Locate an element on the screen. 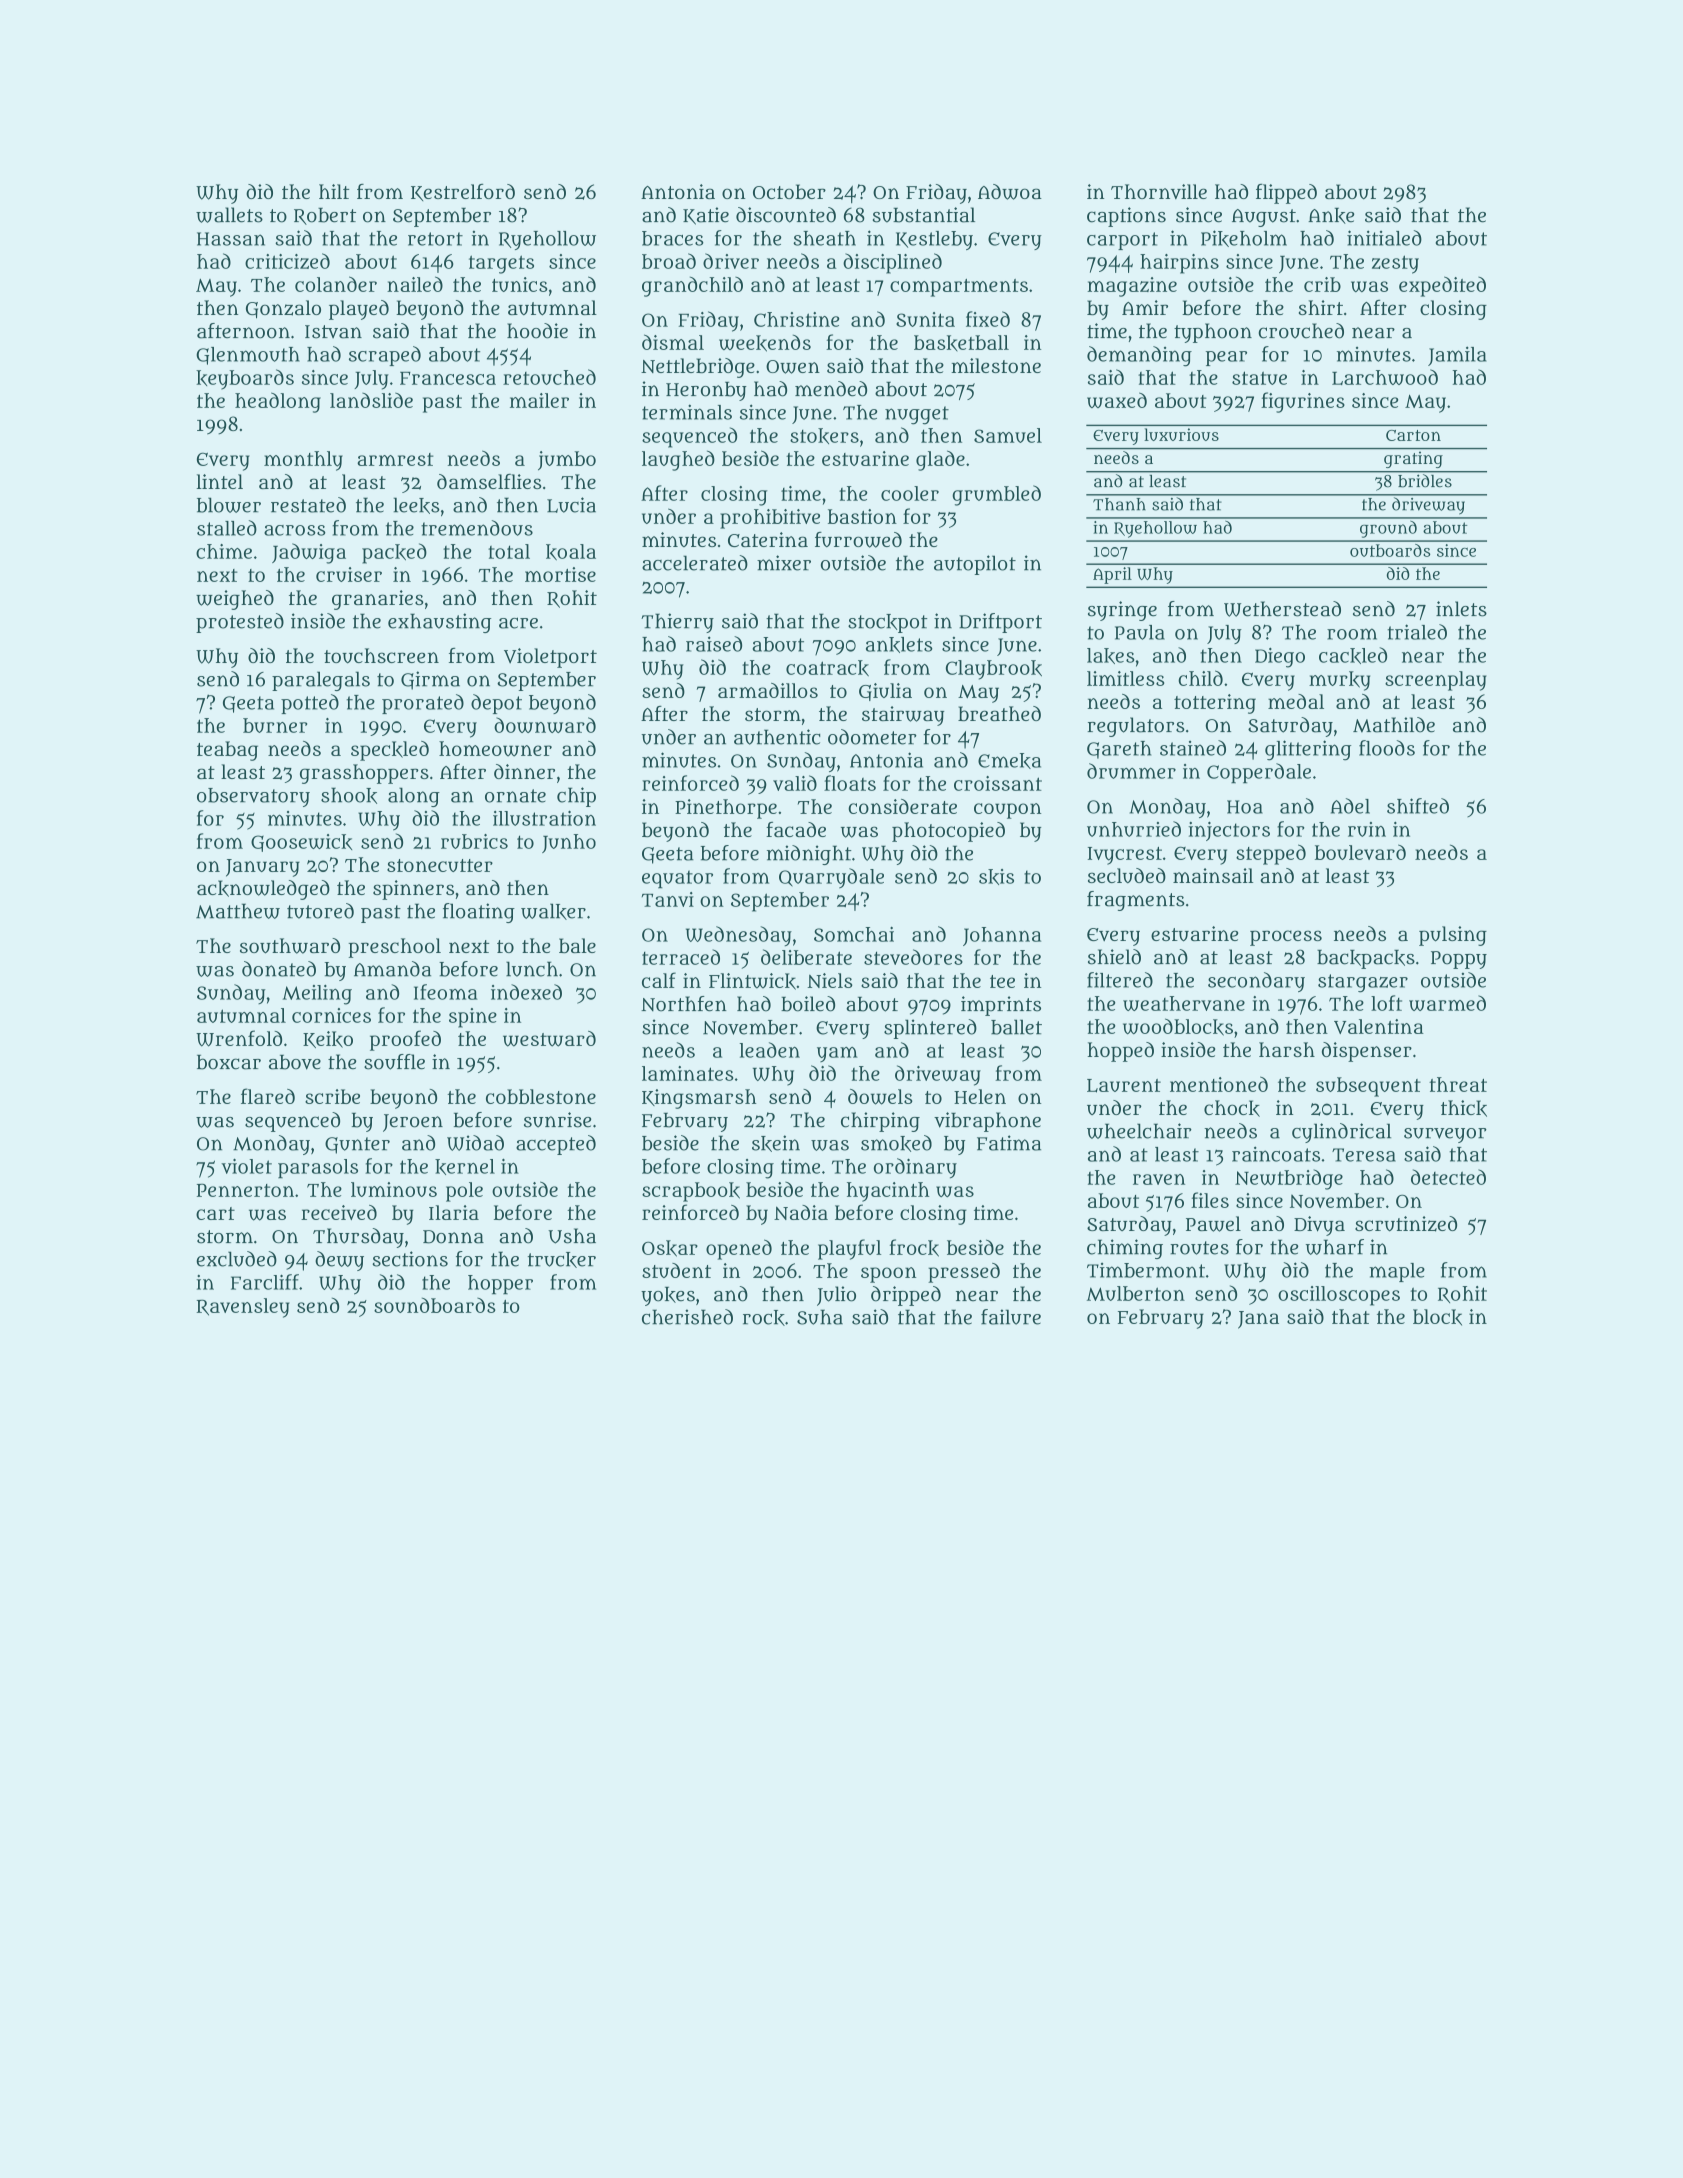 This screenshot has height=2178, width=1683. Glenmouth is located at coordinates (248, 356).
